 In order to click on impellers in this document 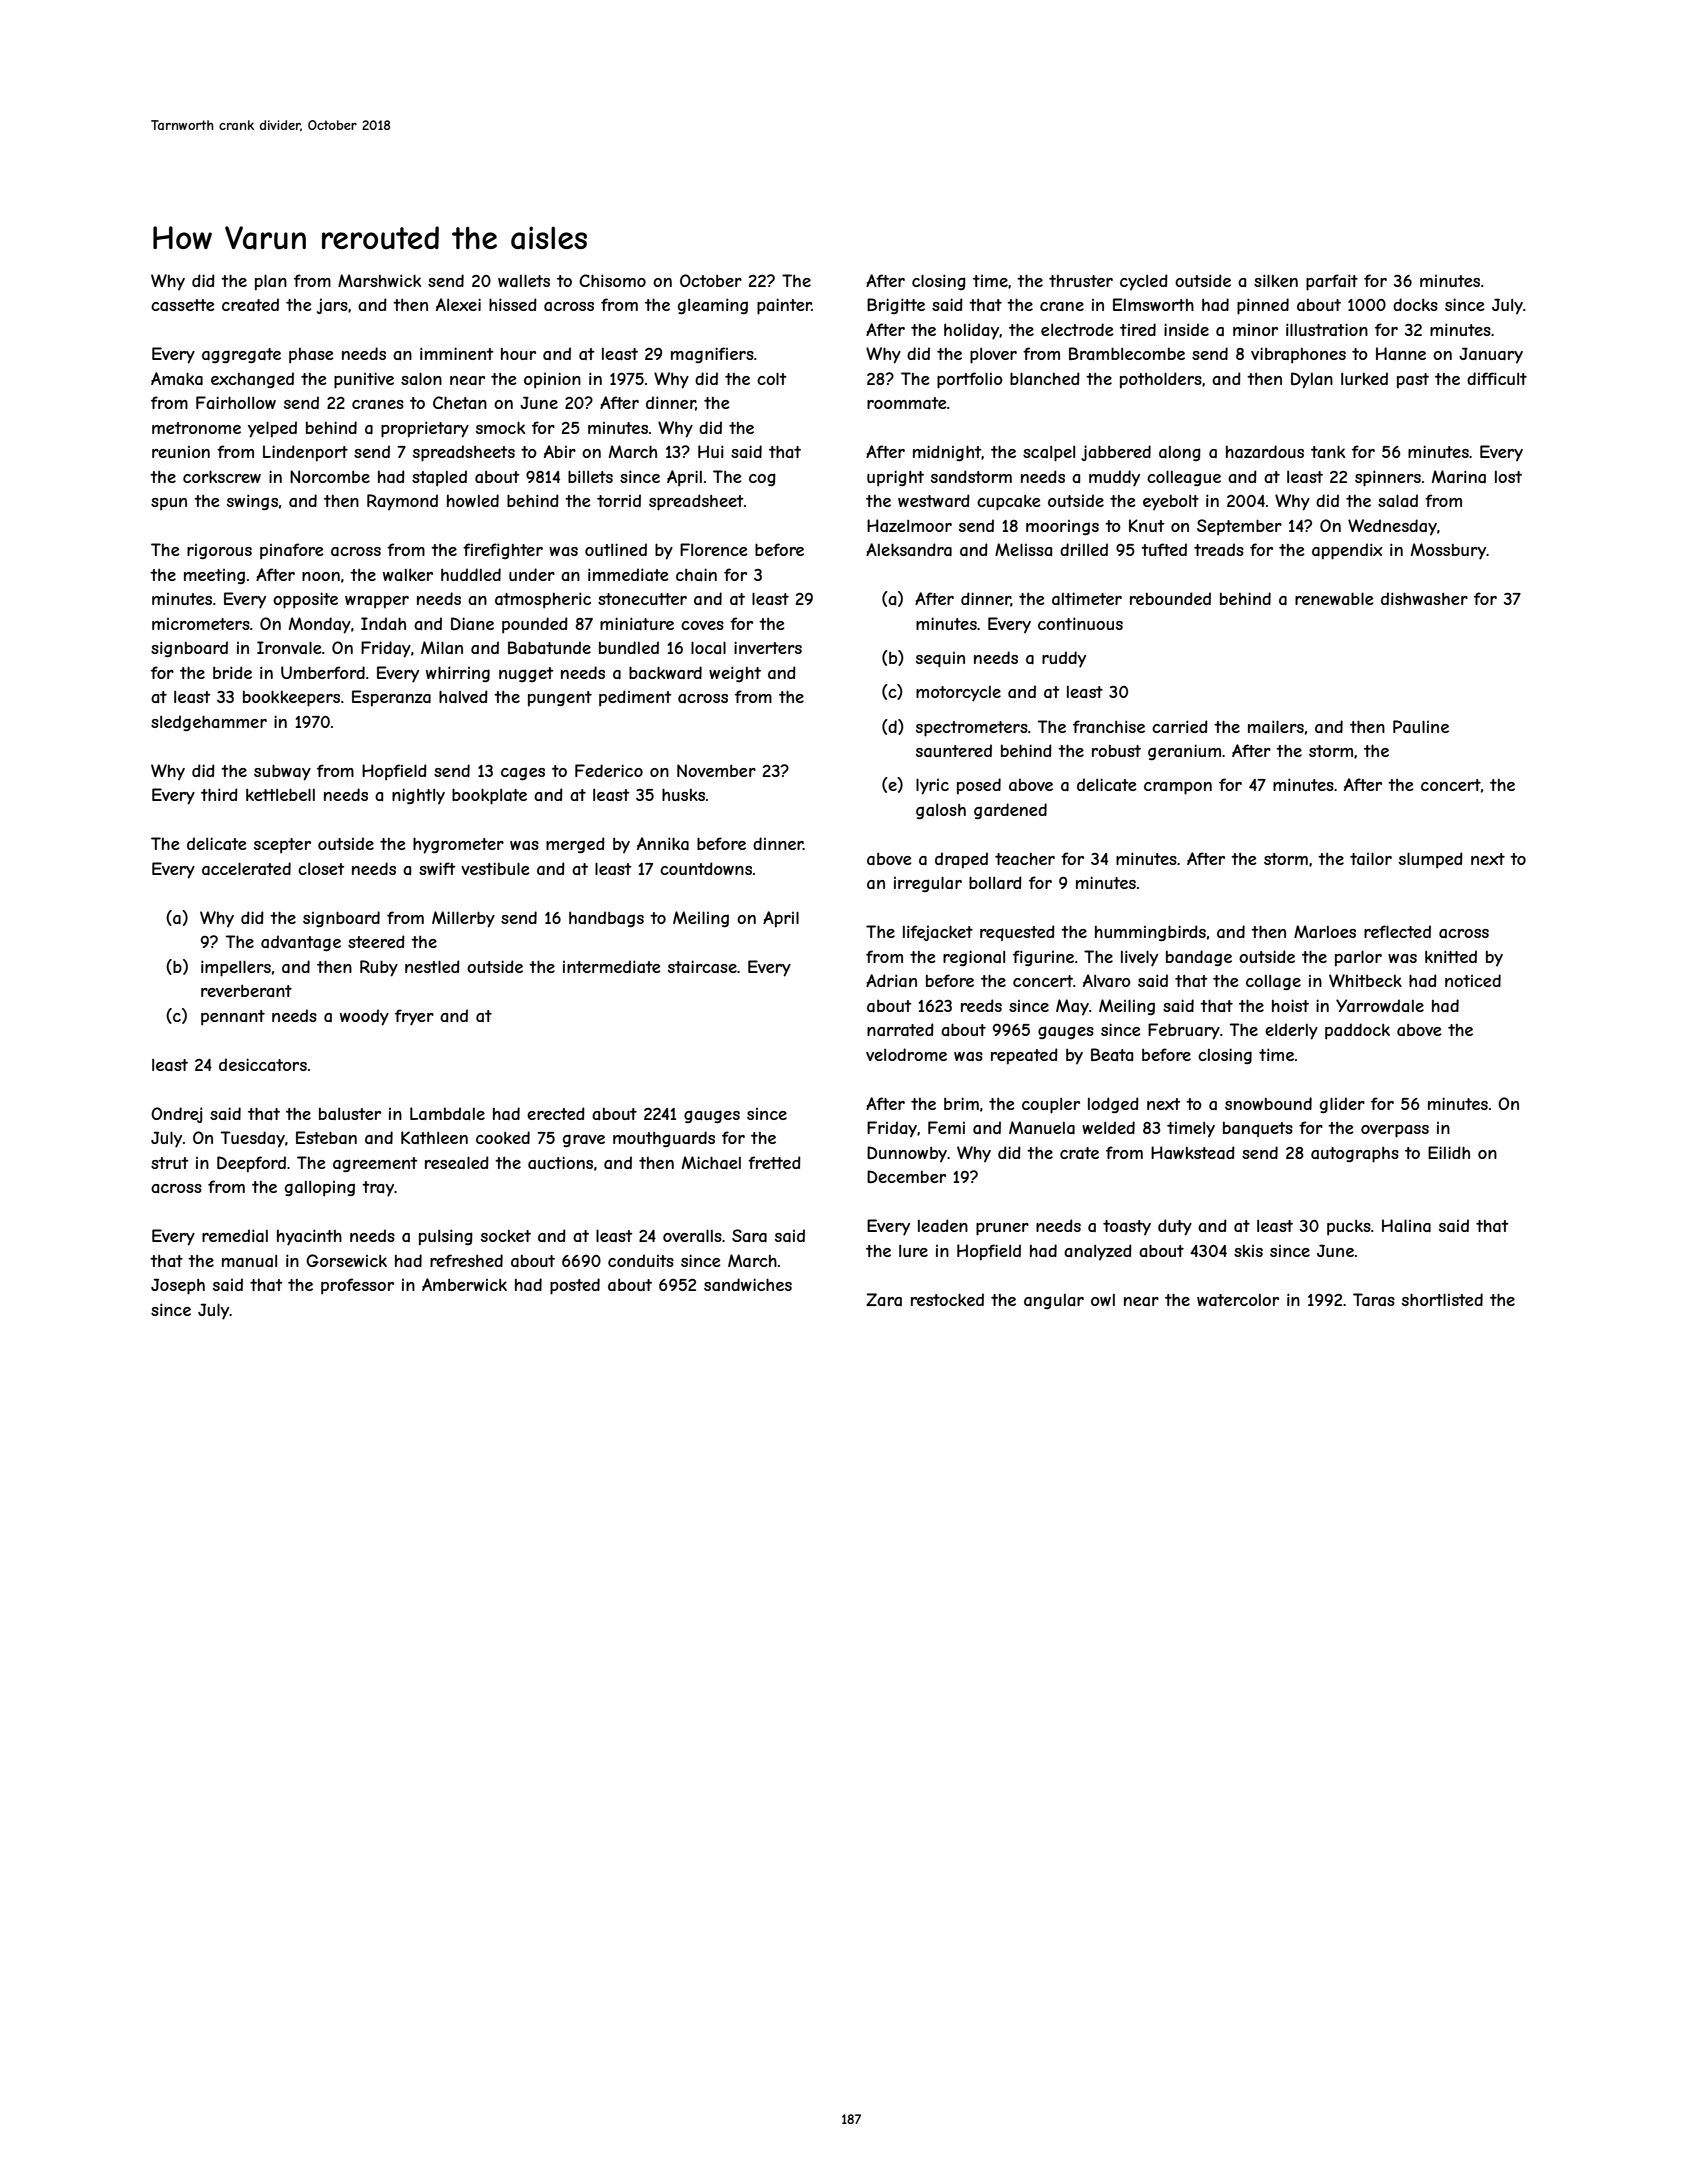, I will do `click(236, 968)`.
